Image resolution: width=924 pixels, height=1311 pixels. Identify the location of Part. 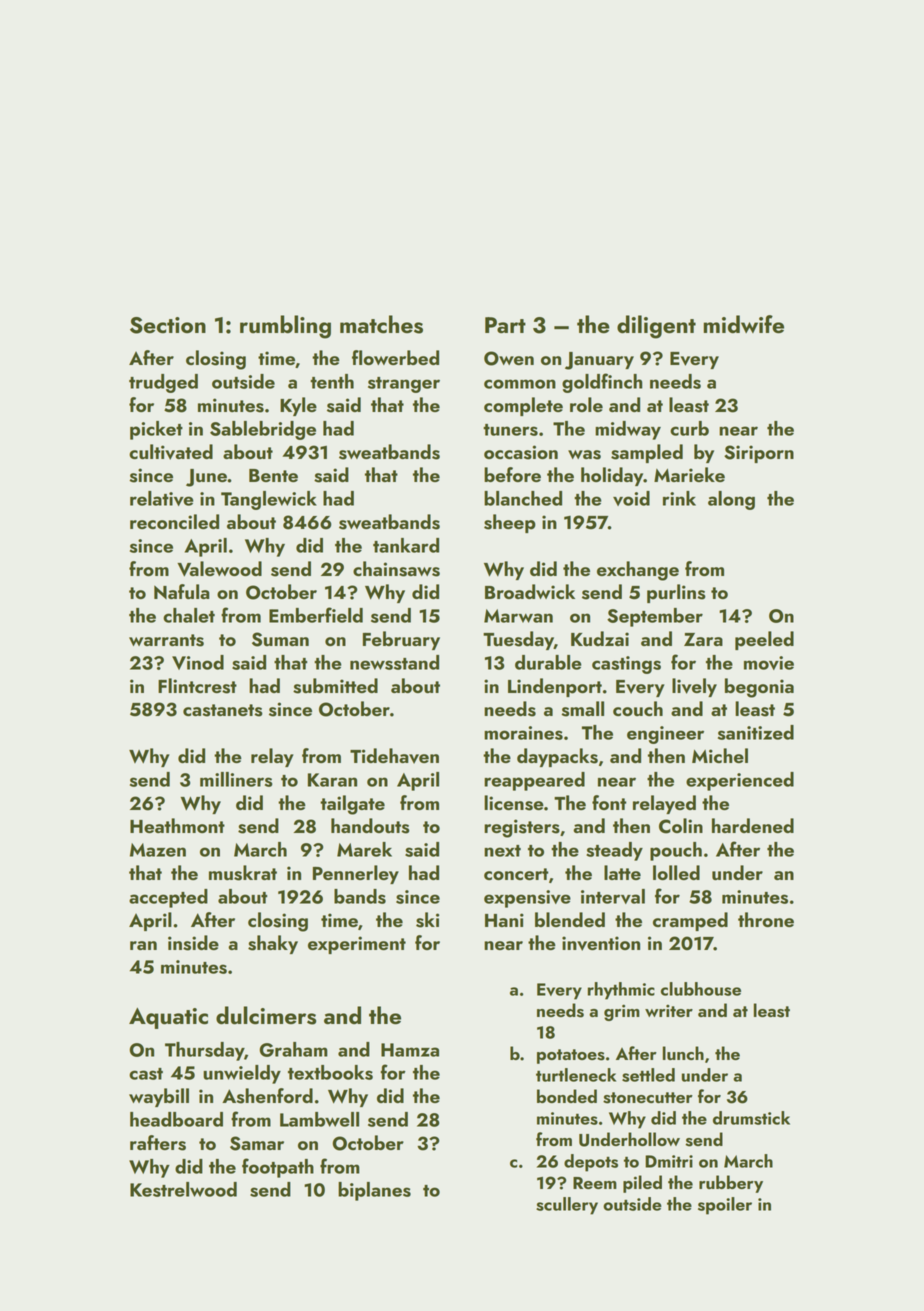
(505, 325).
